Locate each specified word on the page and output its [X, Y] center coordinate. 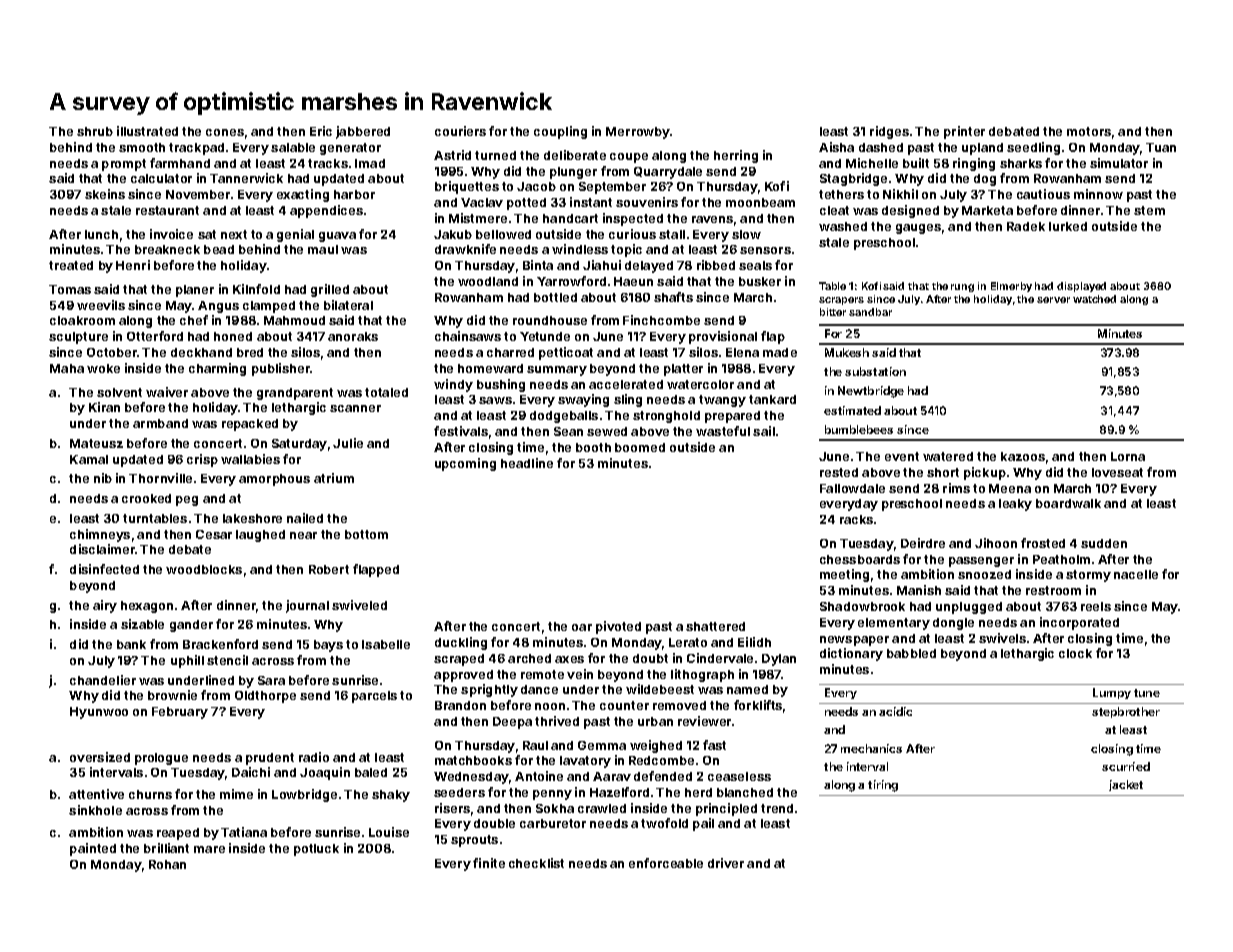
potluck [316, 850]
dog [985, 180]
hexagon [147, 607]
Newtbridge [871, 392]
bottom [366, 534]
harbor [354, 194]
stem [1149, 210]
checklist [536, 863]
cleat [834, 210]
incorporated [1079, 623]
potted [526, 204]
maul [323, 249]
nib [103, 478]
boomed [640, 447]
